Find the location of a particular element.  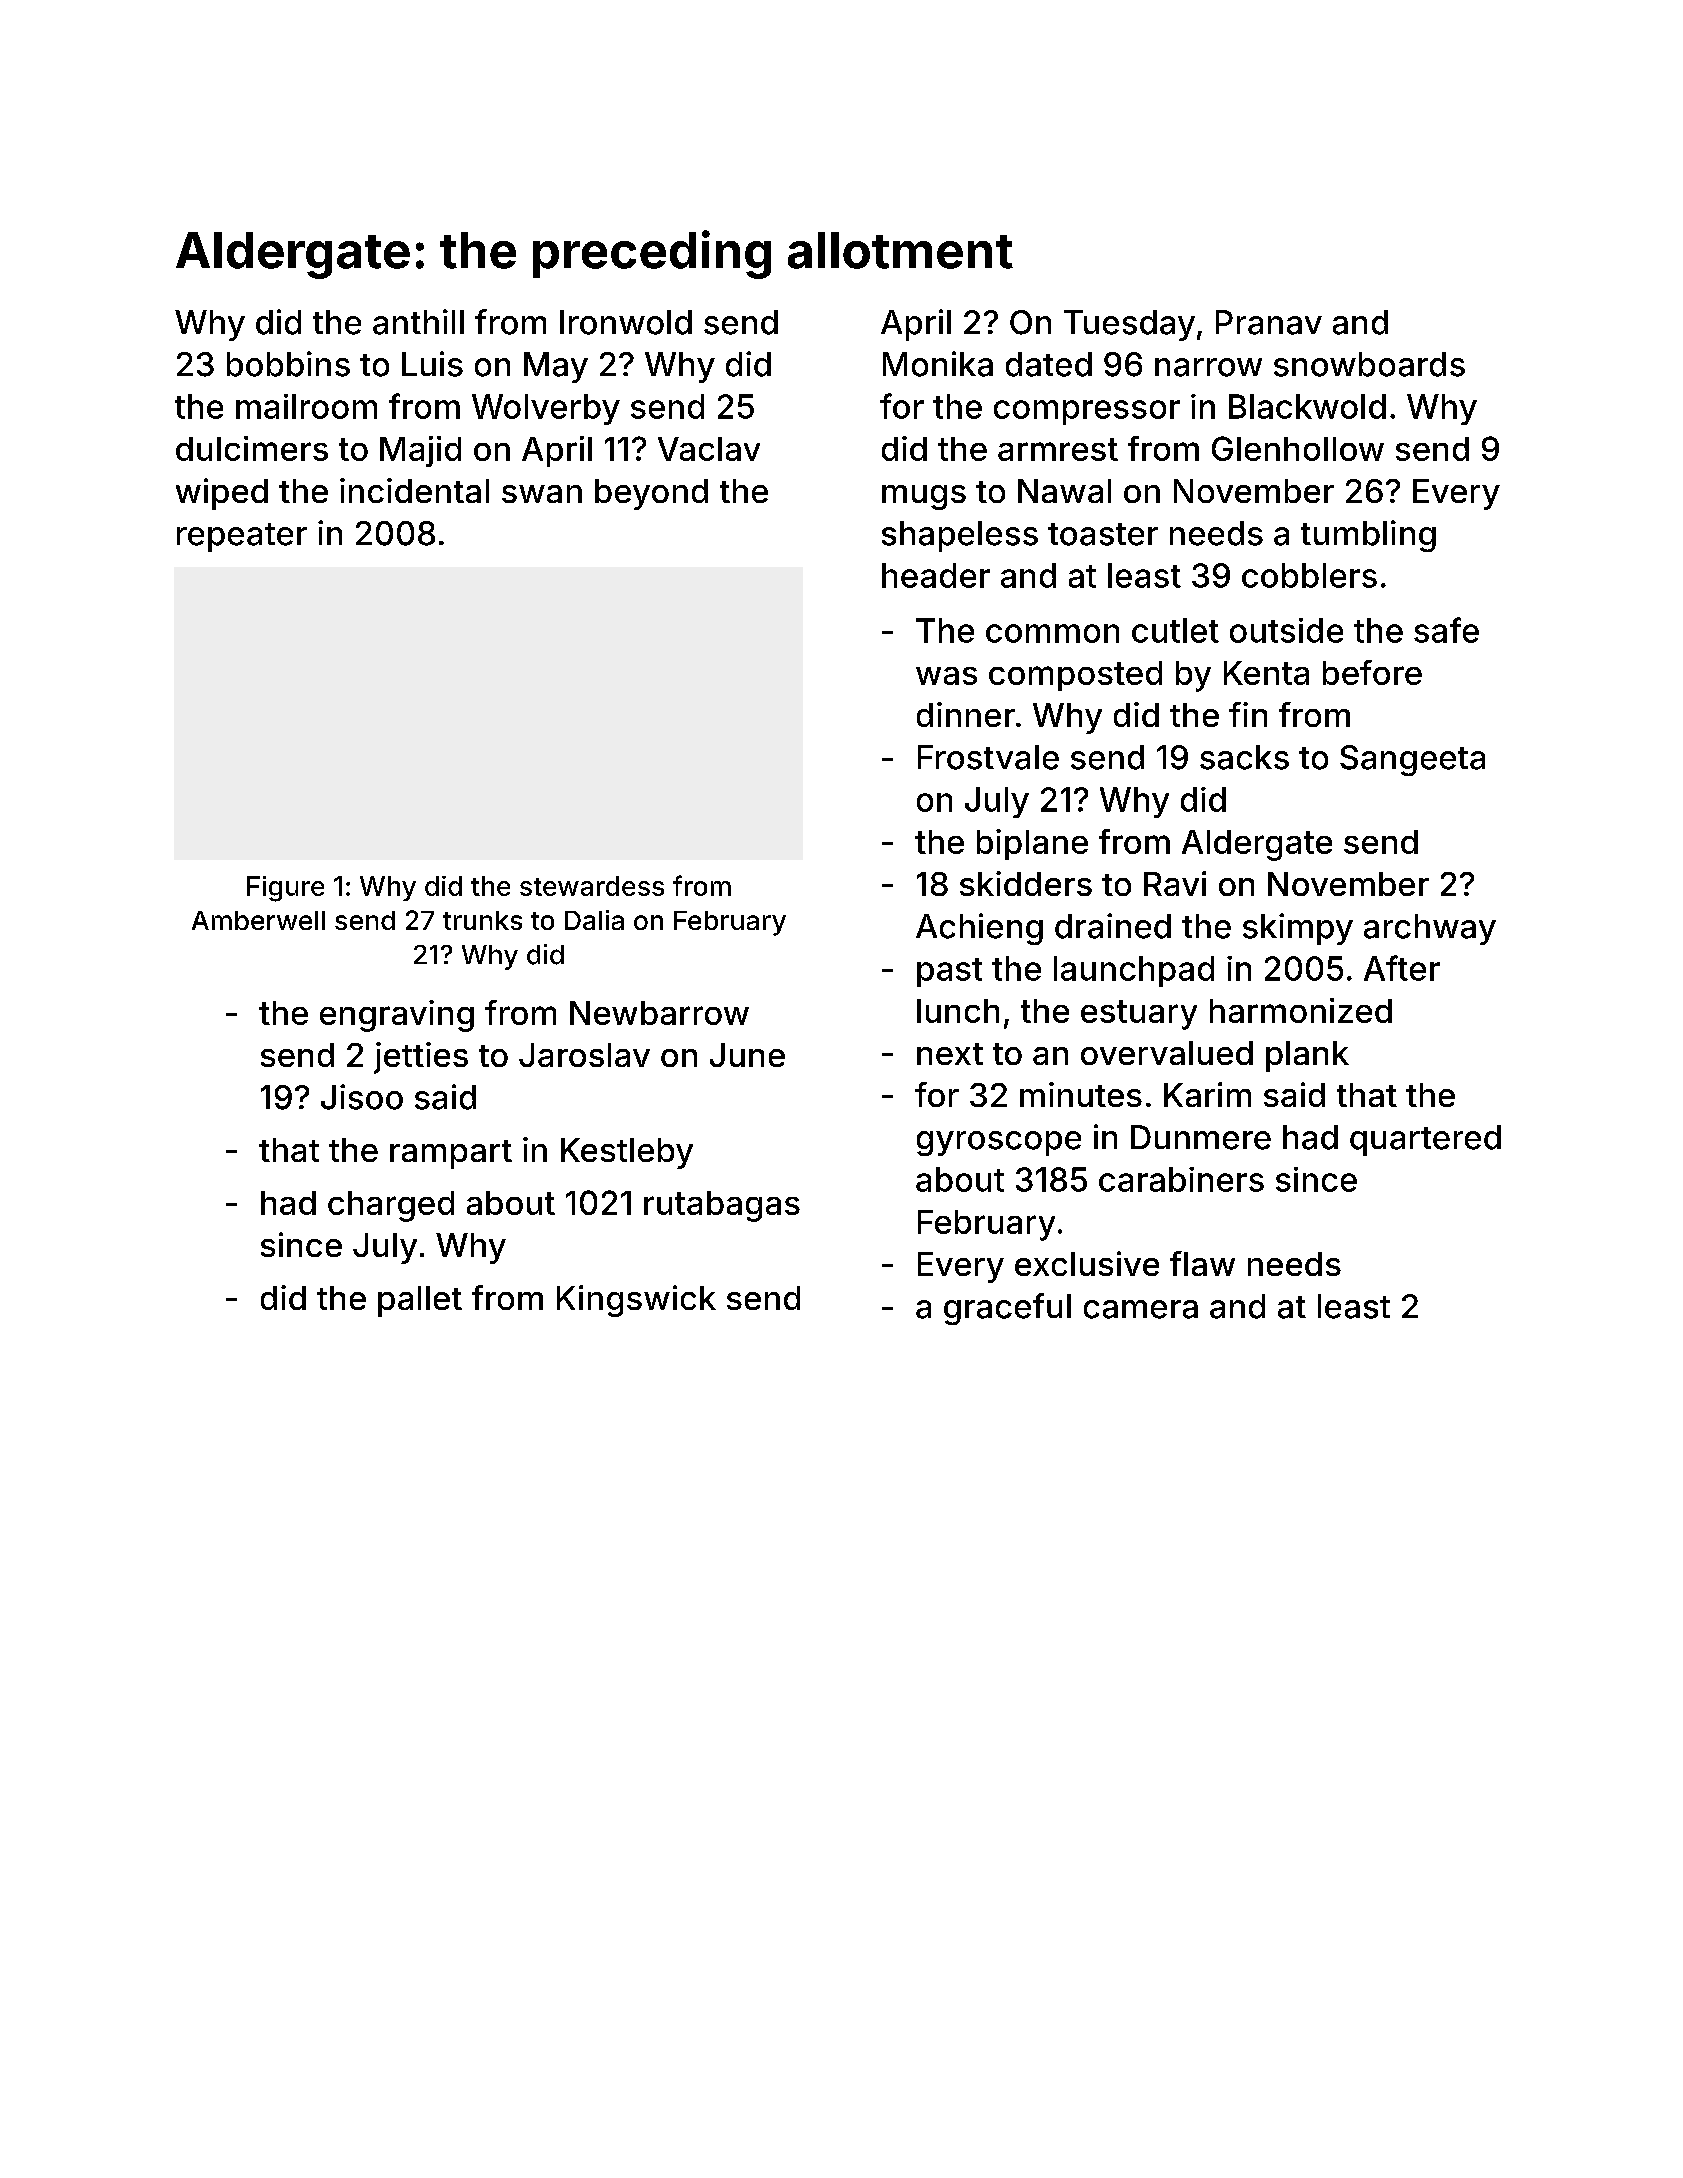

plank is located at coordinates (1307, 1056).
